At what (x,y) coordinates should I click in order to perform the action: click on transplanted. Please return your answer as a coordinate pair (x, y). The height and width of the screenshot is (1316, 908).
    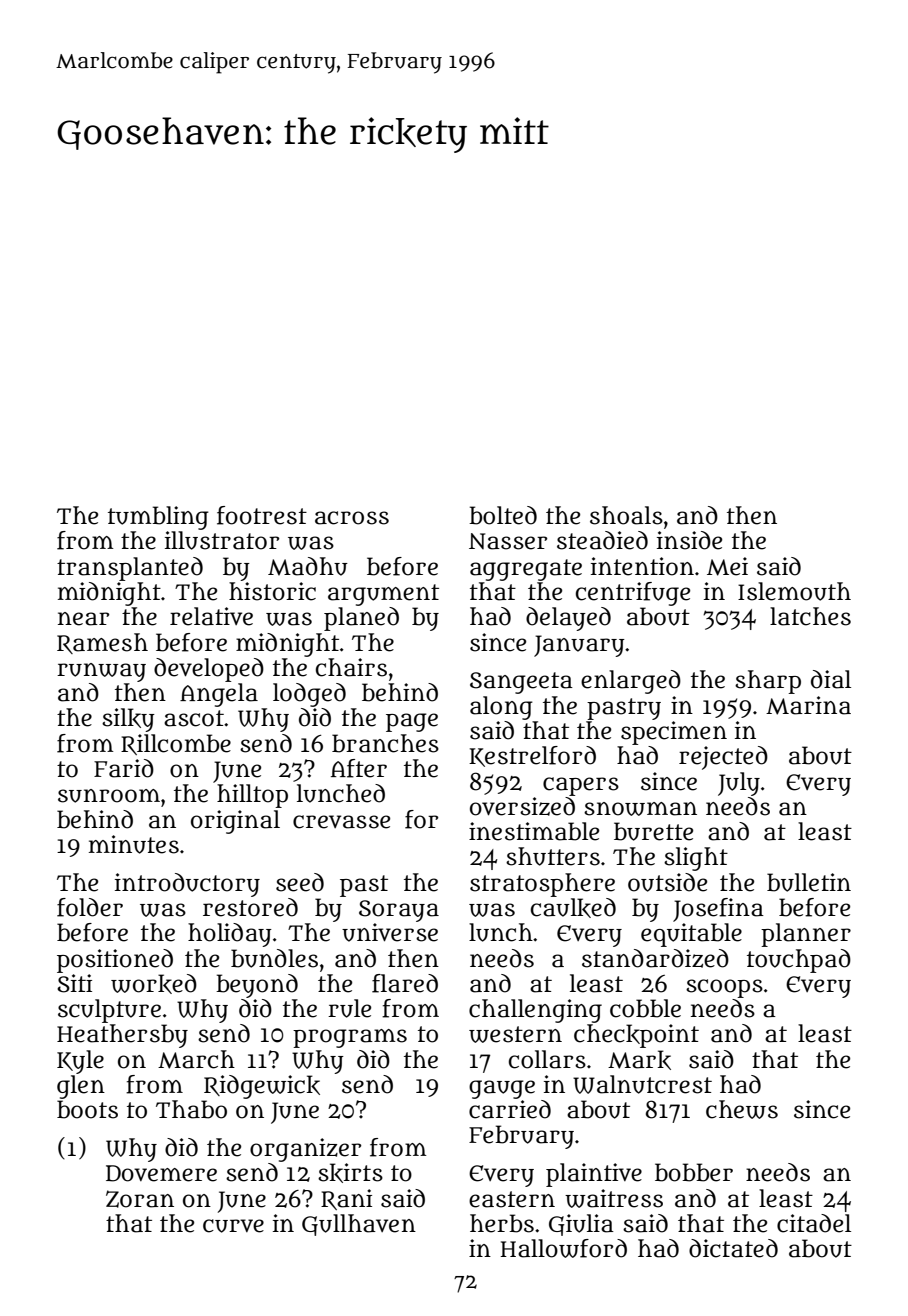
    Looking at the image, I should click on (130, 569).
